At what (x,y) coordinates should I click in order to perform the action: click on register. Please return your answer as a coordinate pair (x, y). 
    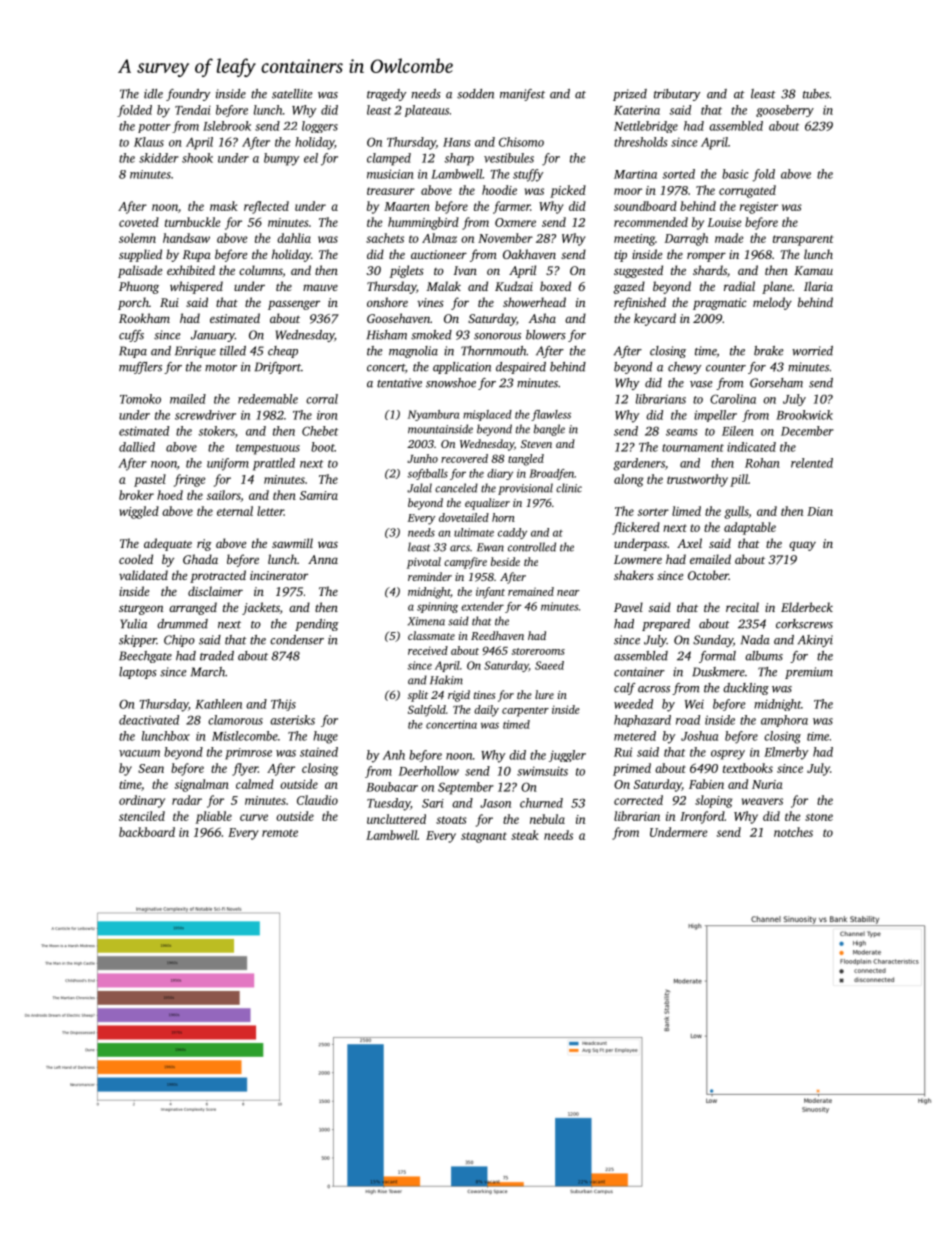
    Looking at the image, I should click on (759, 208).
